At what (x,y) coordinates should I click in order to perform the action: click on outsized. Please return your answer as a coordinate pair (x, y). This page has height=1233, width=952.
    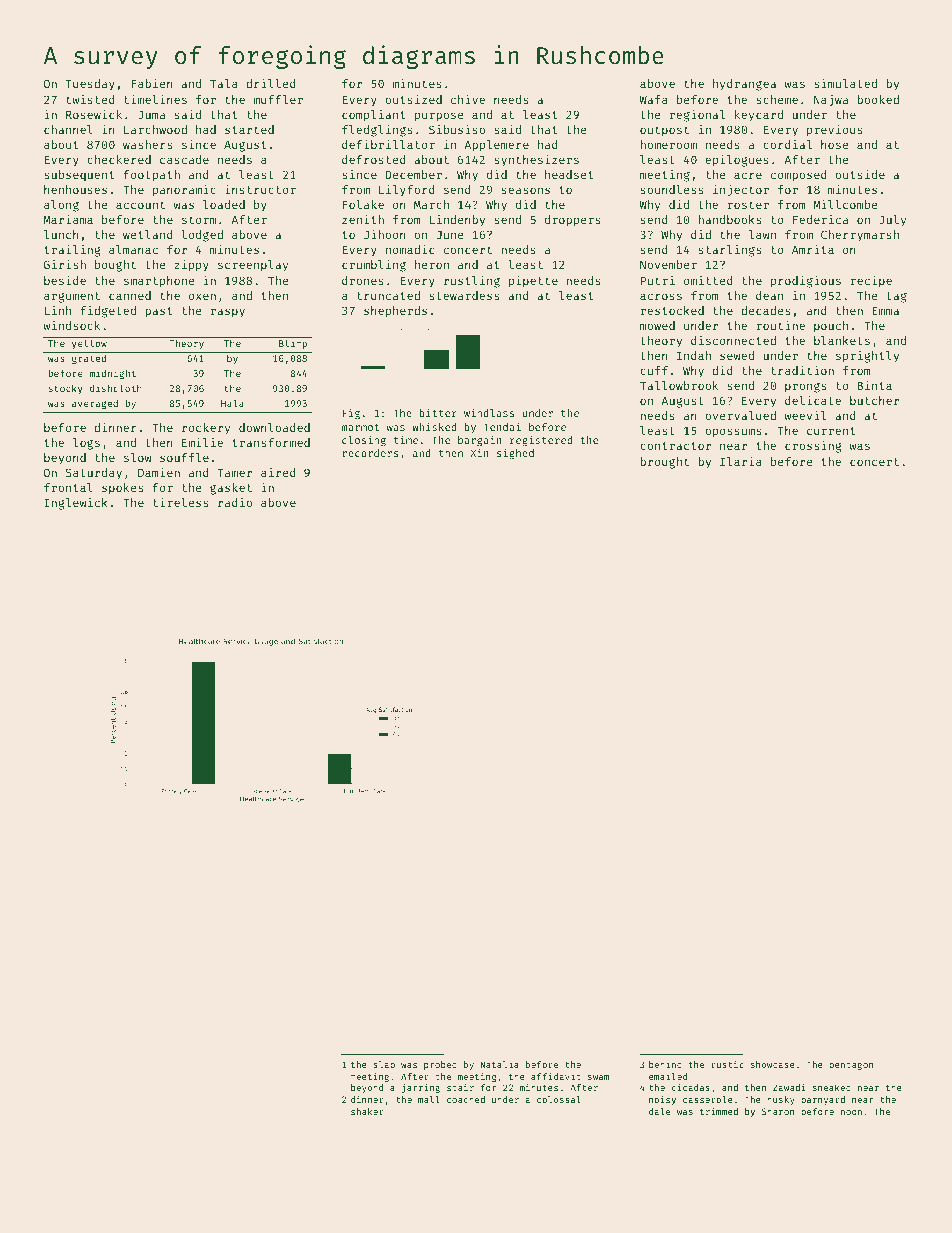
    Looking at the image, I should click on (413, 99).
